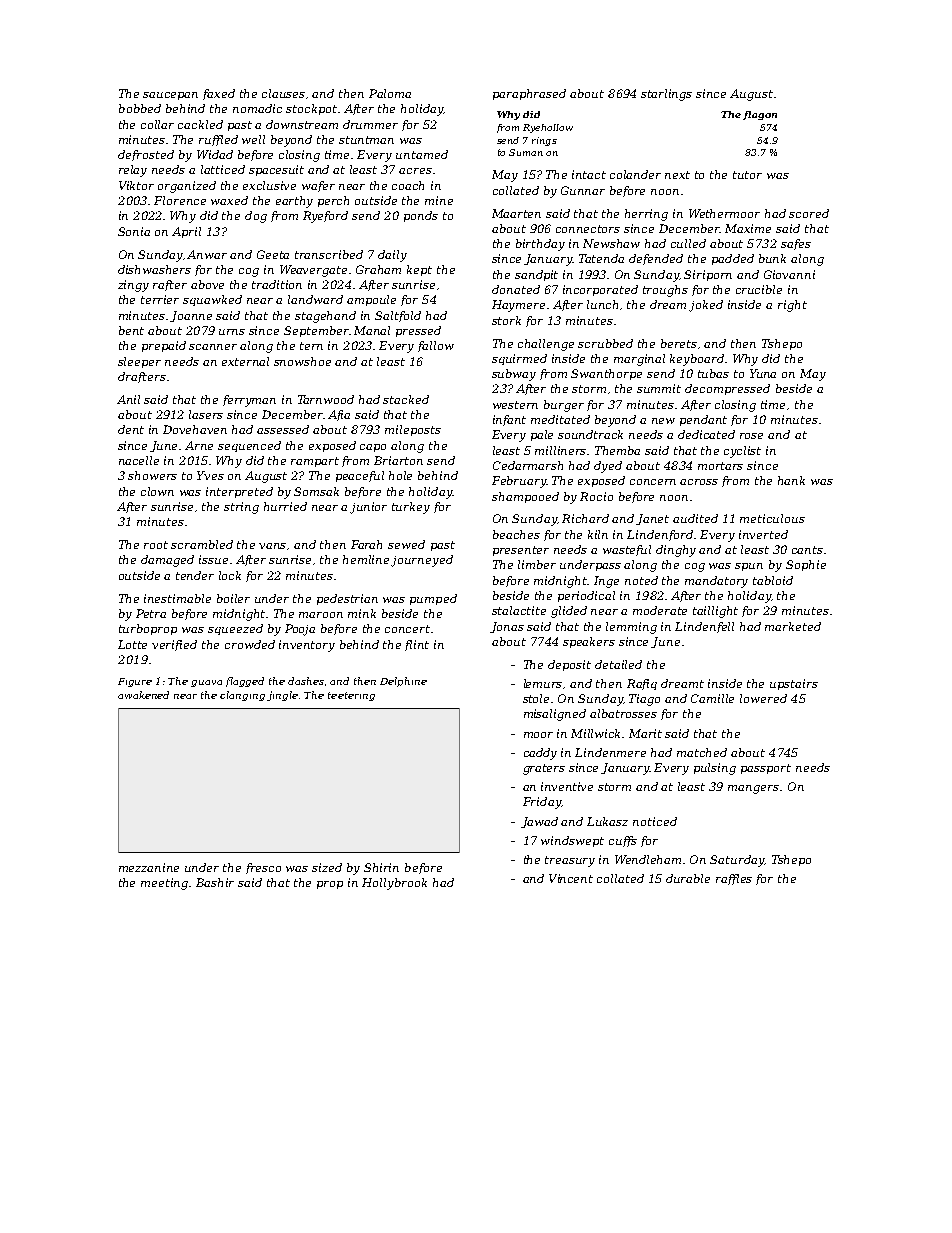  I want to click on hurried, so click(285, 506).
